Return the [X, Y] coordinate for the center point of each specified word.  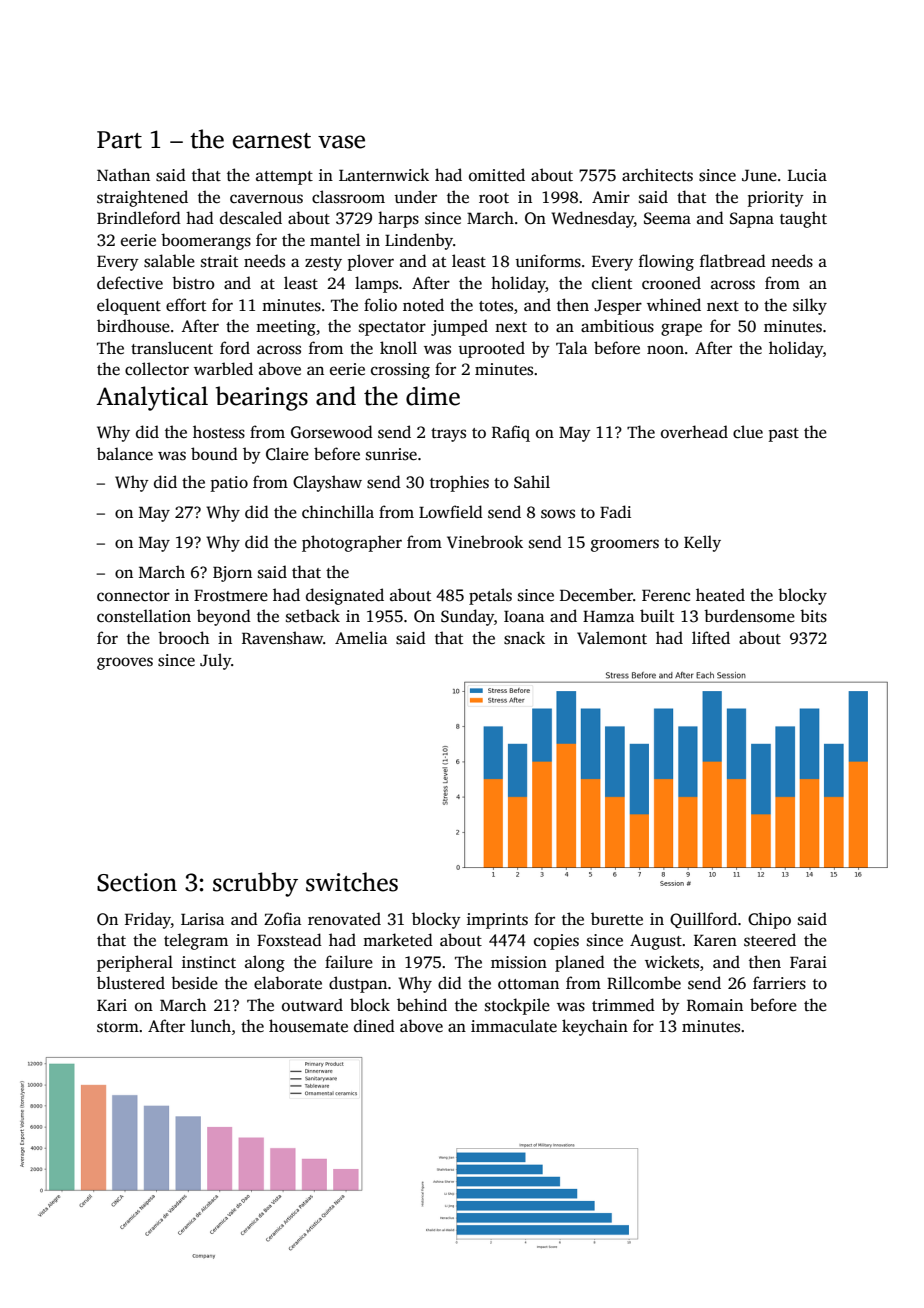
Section [137, 882]
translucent [172, 348]
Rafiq [511, 433]
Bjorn [232, 574]
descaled [251, 218]
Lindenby [419, 241]
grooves [125, 663]
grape [681, 329]
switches [352, 882]
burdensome [749, 616]
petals [490, 596]
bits [813, 616]
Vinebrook [485, 542]
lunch [211, 1026]
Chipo [769, 920]
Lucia [807, 175]
